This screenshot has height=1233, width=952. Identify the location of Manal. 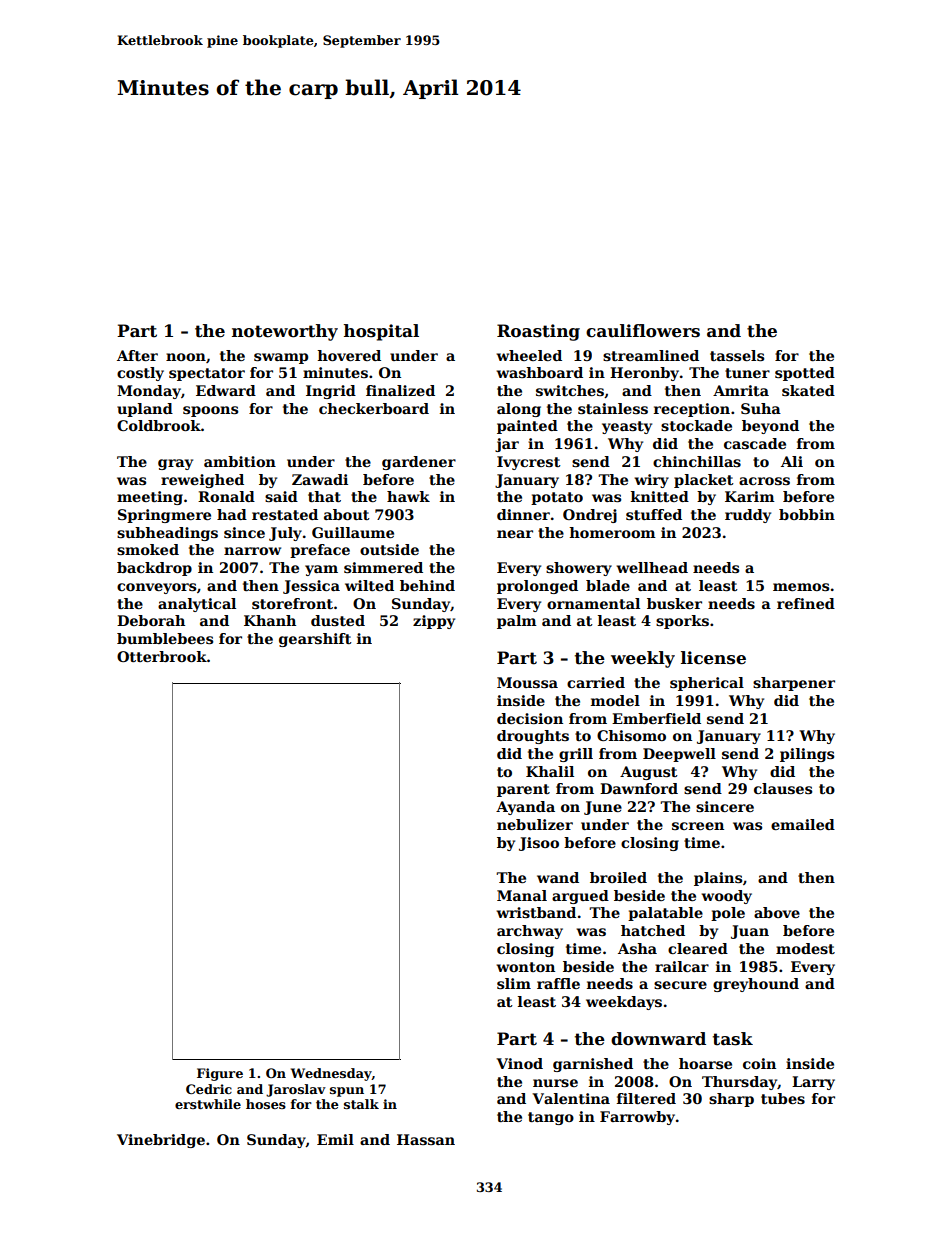
(522, 895).
